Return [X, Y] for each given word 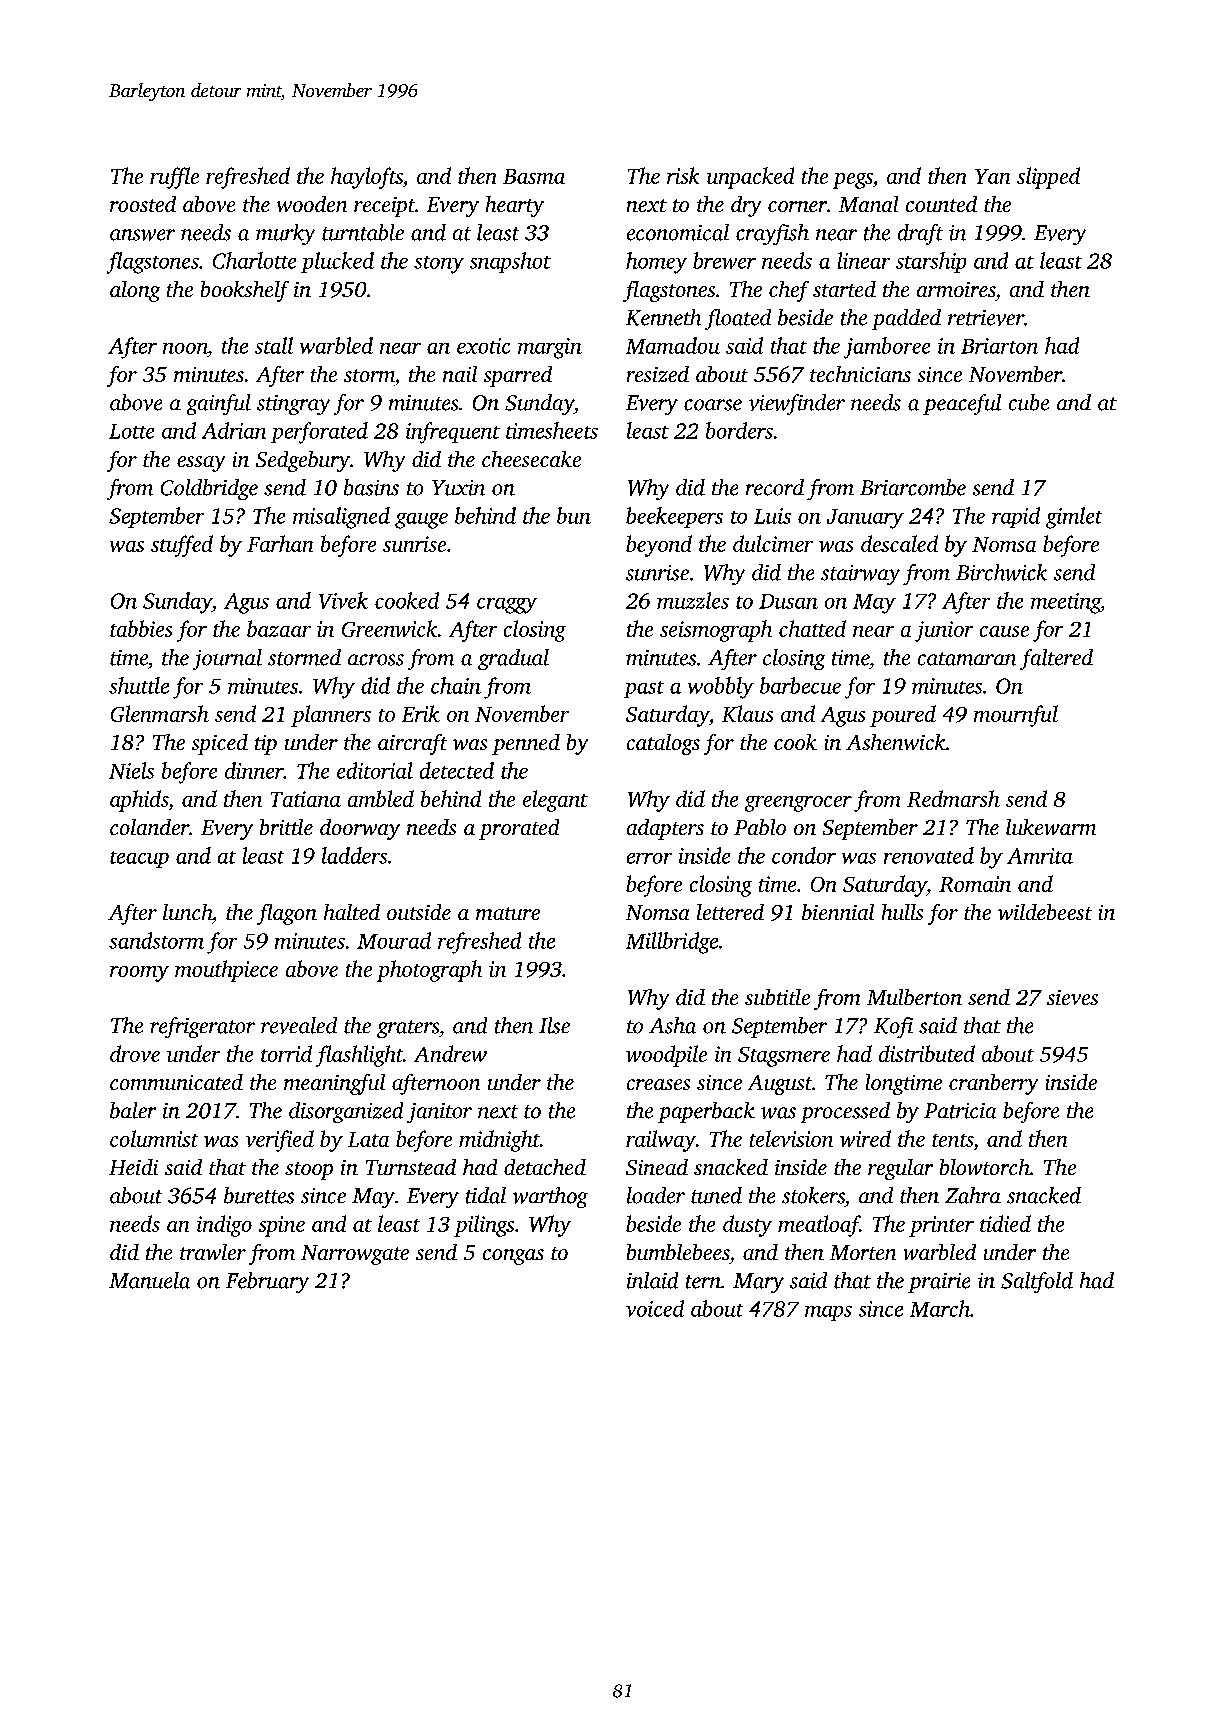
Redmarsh [953, 798]
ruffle [174, 178]
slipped [1048, 178]
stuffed [182, 546]
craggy [507, 606]
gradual [513, 659]
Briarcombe [913, 487]
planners [331, 716]
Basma [534, 176]
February [267, 1282]
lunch [187, 912]
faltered [1056, 659]
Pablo [760, 827]
